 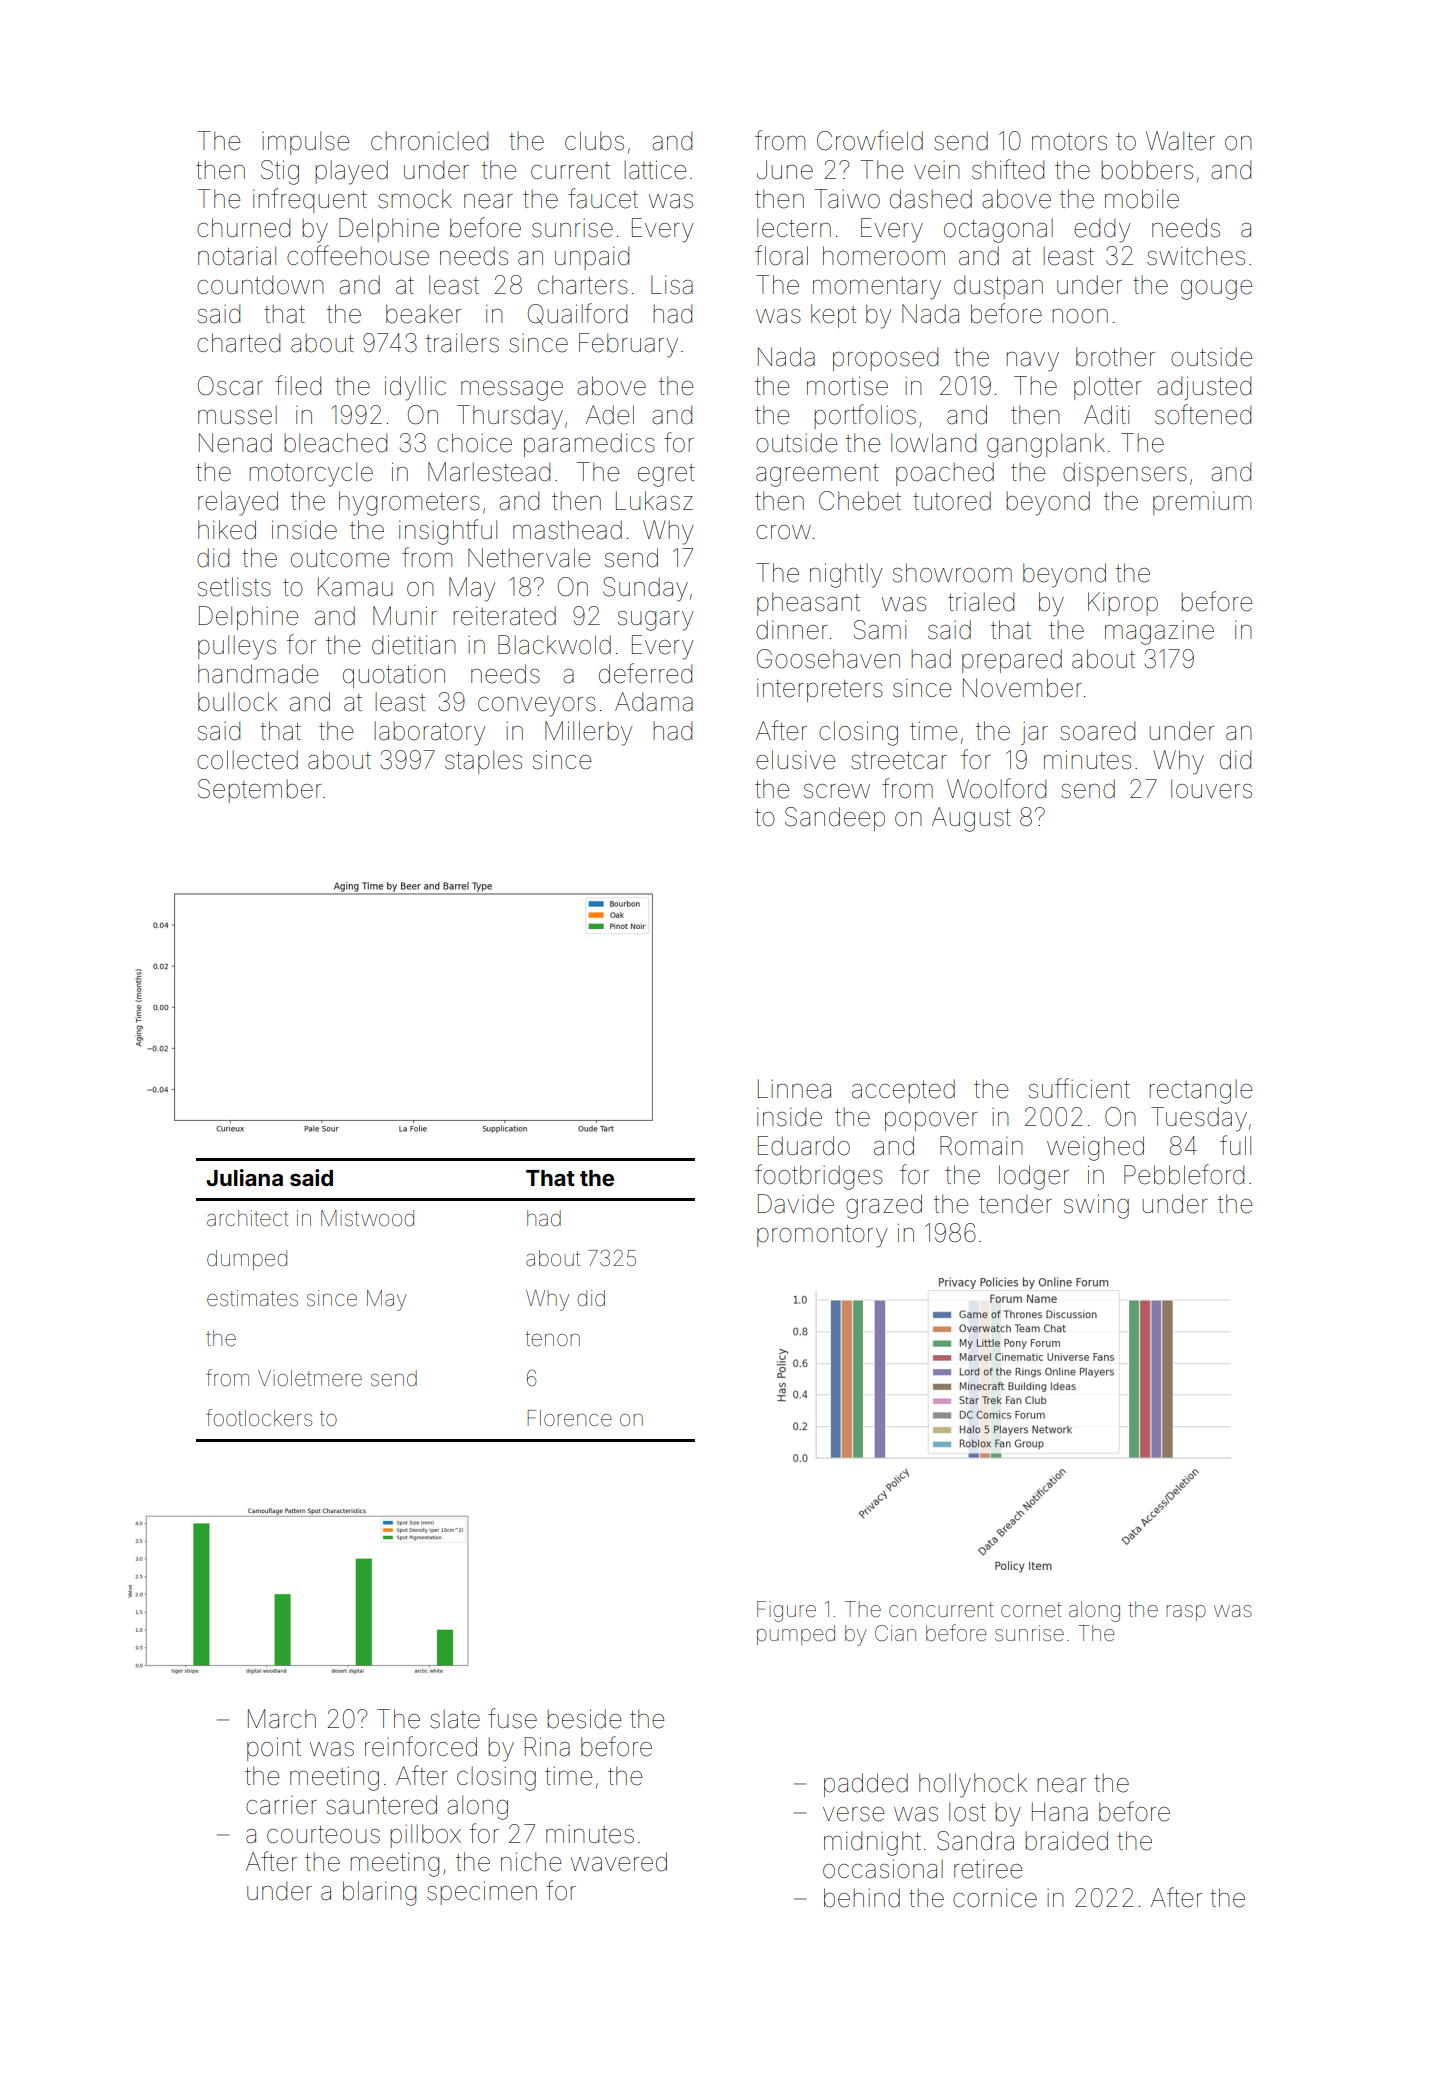 What do you see at coordinates (1080, 316) in the screenshot?
I see `noon` at bounding box center [1080, 316].
